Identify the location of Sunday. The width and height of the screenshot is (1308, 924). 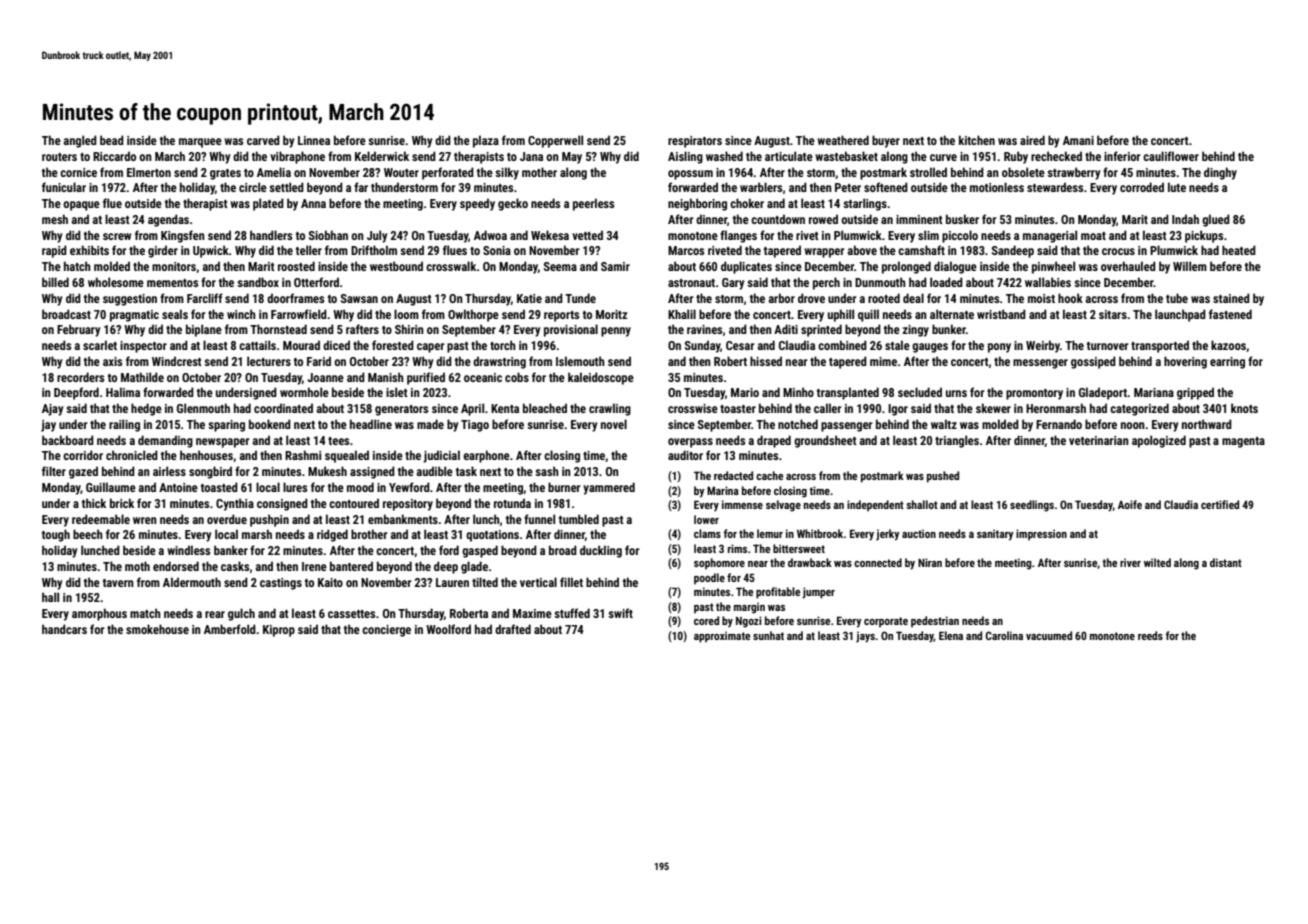
(703, 346).
